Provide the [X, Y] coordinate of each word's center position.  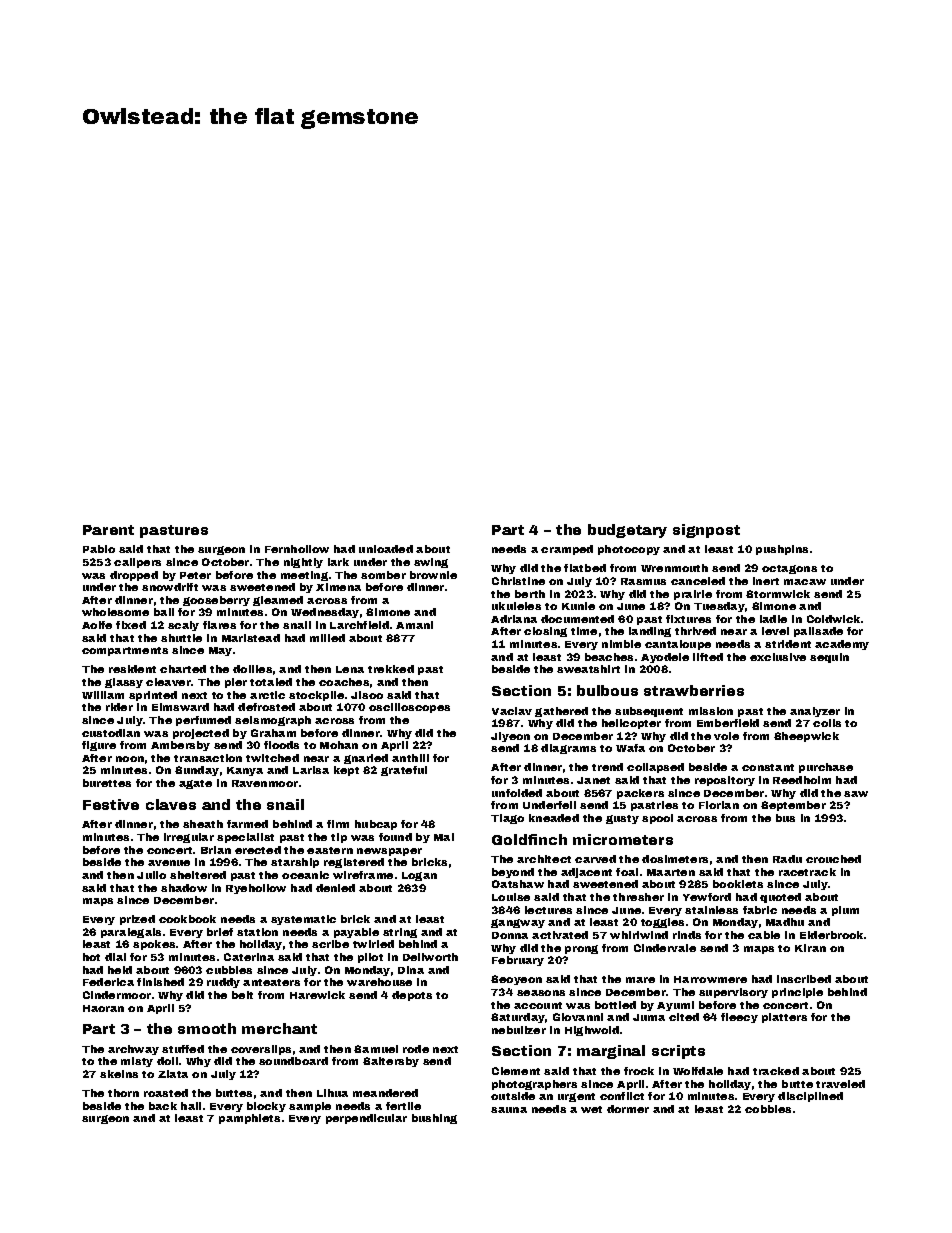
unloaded [386, 549]
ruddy [223, 983]
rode [416, 1049]
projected [201, 734]
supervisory [733, 993]
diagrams [568, 749]
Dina [411, 970]
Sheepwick [806, 737]
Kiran [810, 948]
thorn [123, 1093]
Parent [108, 530]
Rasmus [643, 581]
